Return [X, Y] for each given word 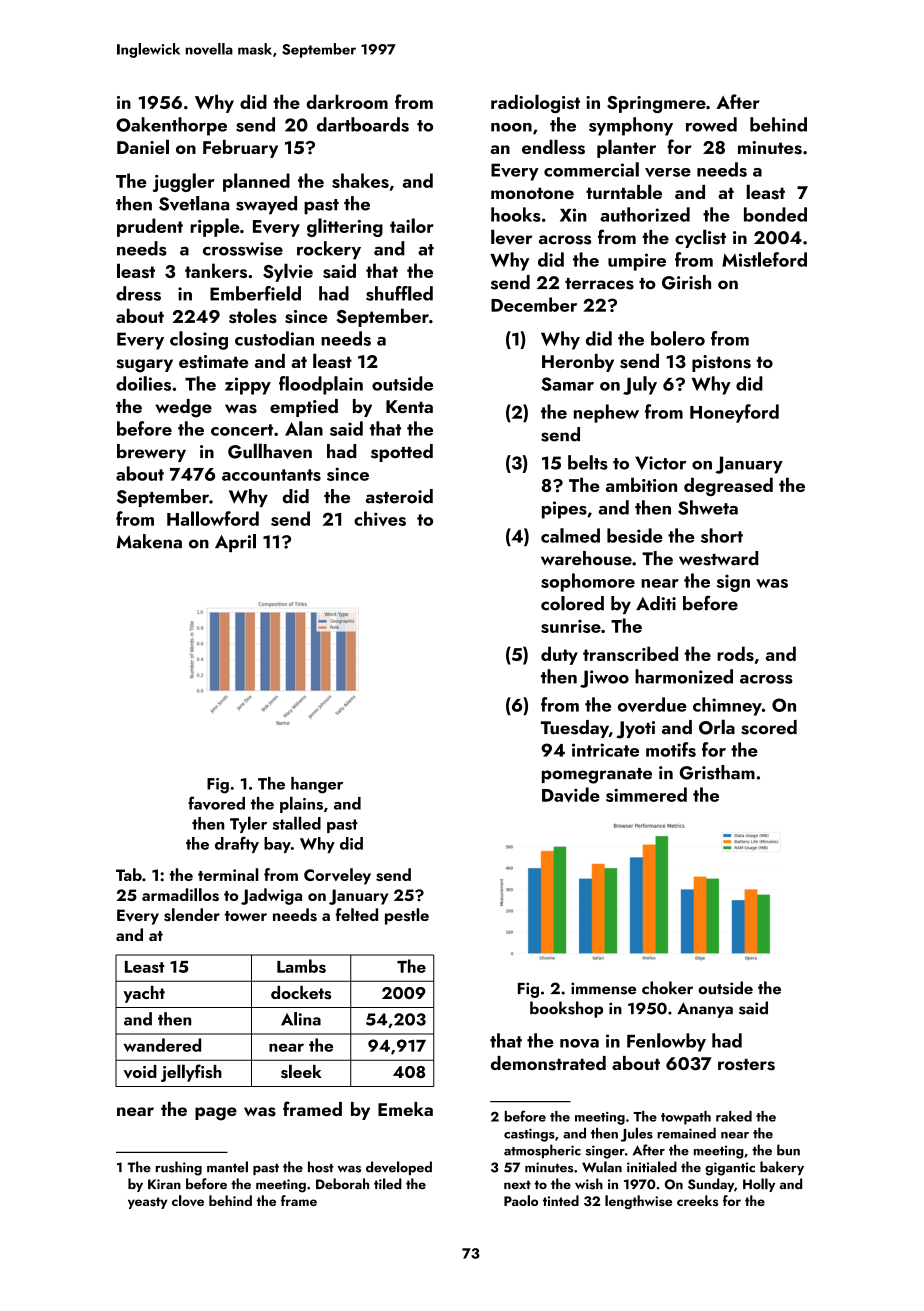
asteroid [399, 496]
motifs [671, 749]
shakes [360, 180]
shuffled [399, 293]
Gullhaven [270, 451]
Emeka [405, 1109]
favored [216, 803]
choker [667, 988]
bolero [678, 338]
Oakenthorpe [171, 126]
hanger [317, 785]
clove [188, 1201]
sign [733, 583]
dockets [301, 993]
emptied [304, 408]
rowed [711, 124]
